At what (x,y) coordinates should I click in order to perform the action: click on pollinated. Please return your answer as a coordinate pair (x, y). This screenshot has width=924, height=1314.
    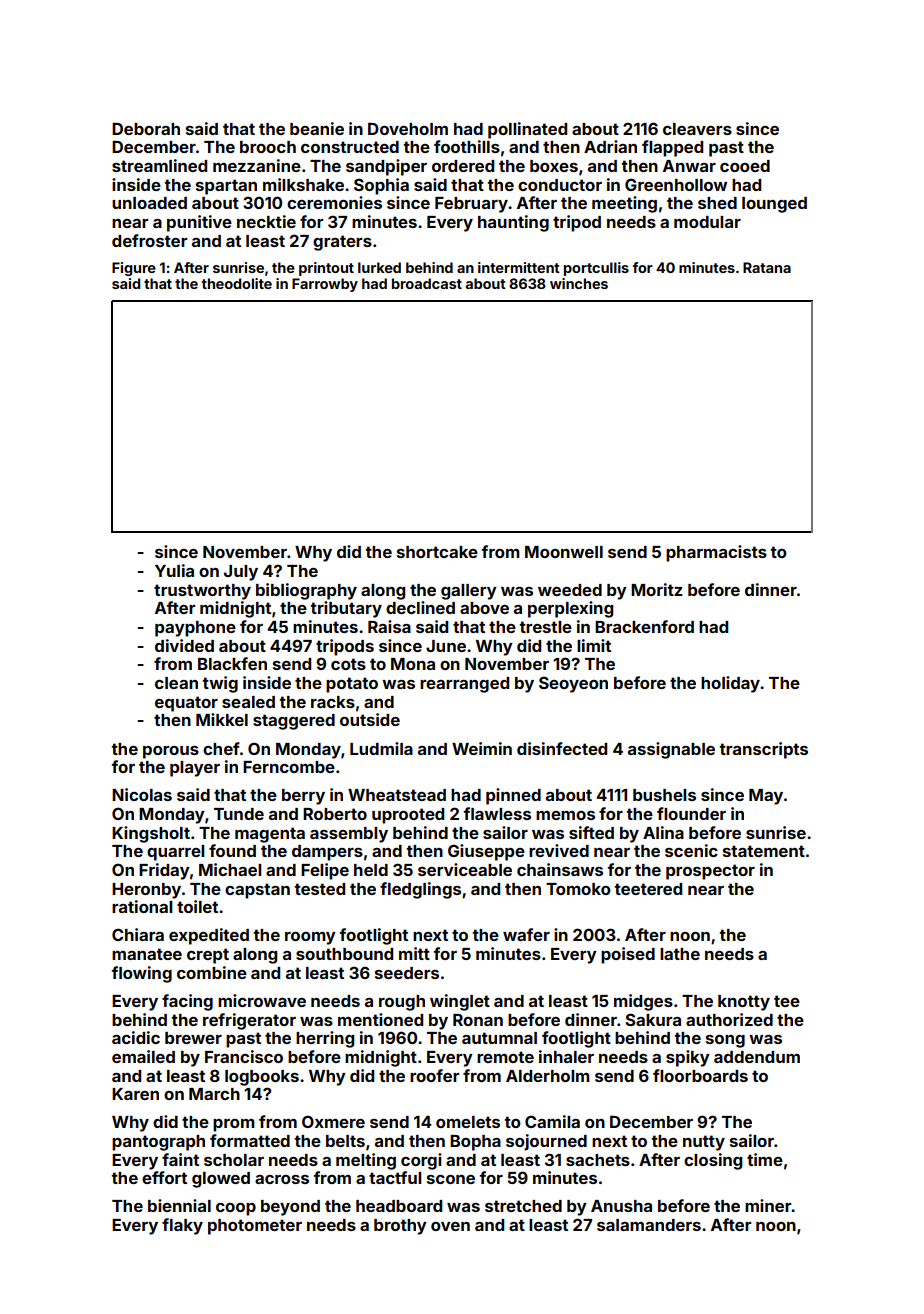
    Looking at the image, I should click on (527, 130).
